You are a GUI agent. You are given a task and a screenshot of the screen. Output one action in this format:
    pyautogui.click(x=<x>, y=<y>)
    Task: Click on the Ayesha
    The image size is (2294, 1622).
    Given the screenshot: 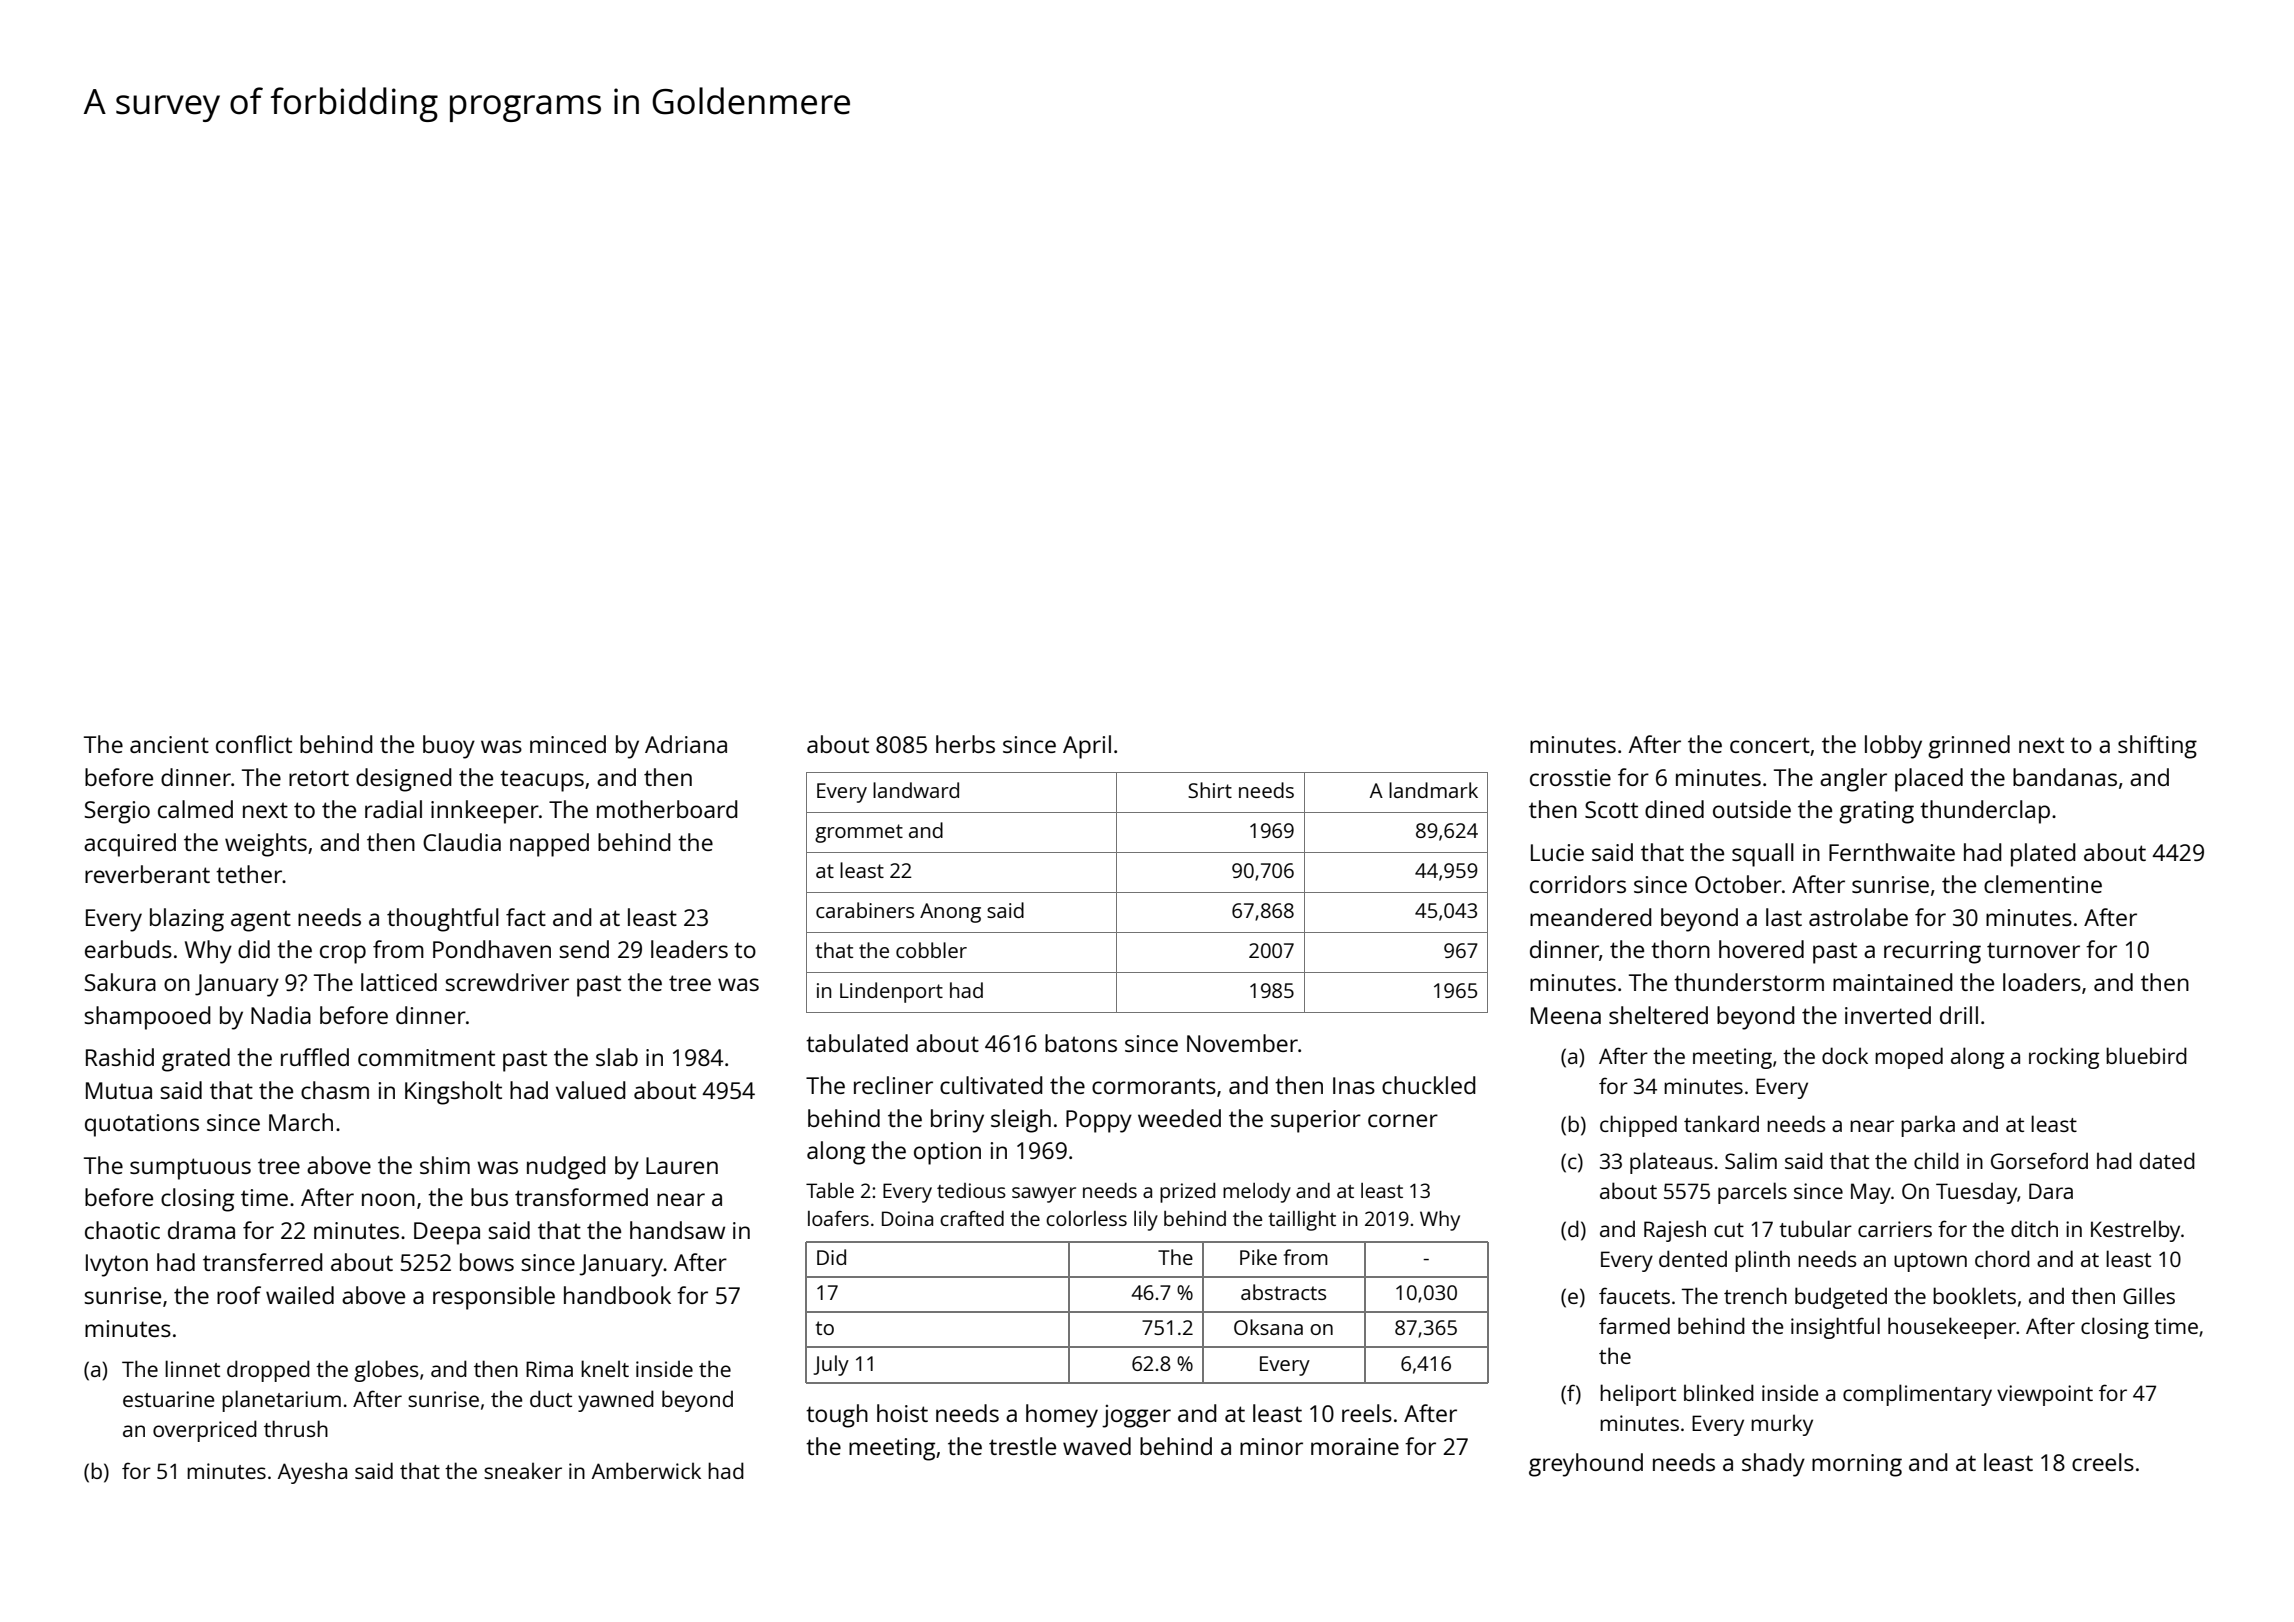 What is the action you would take?
    pyautogui.click(x=312, y=1473)
